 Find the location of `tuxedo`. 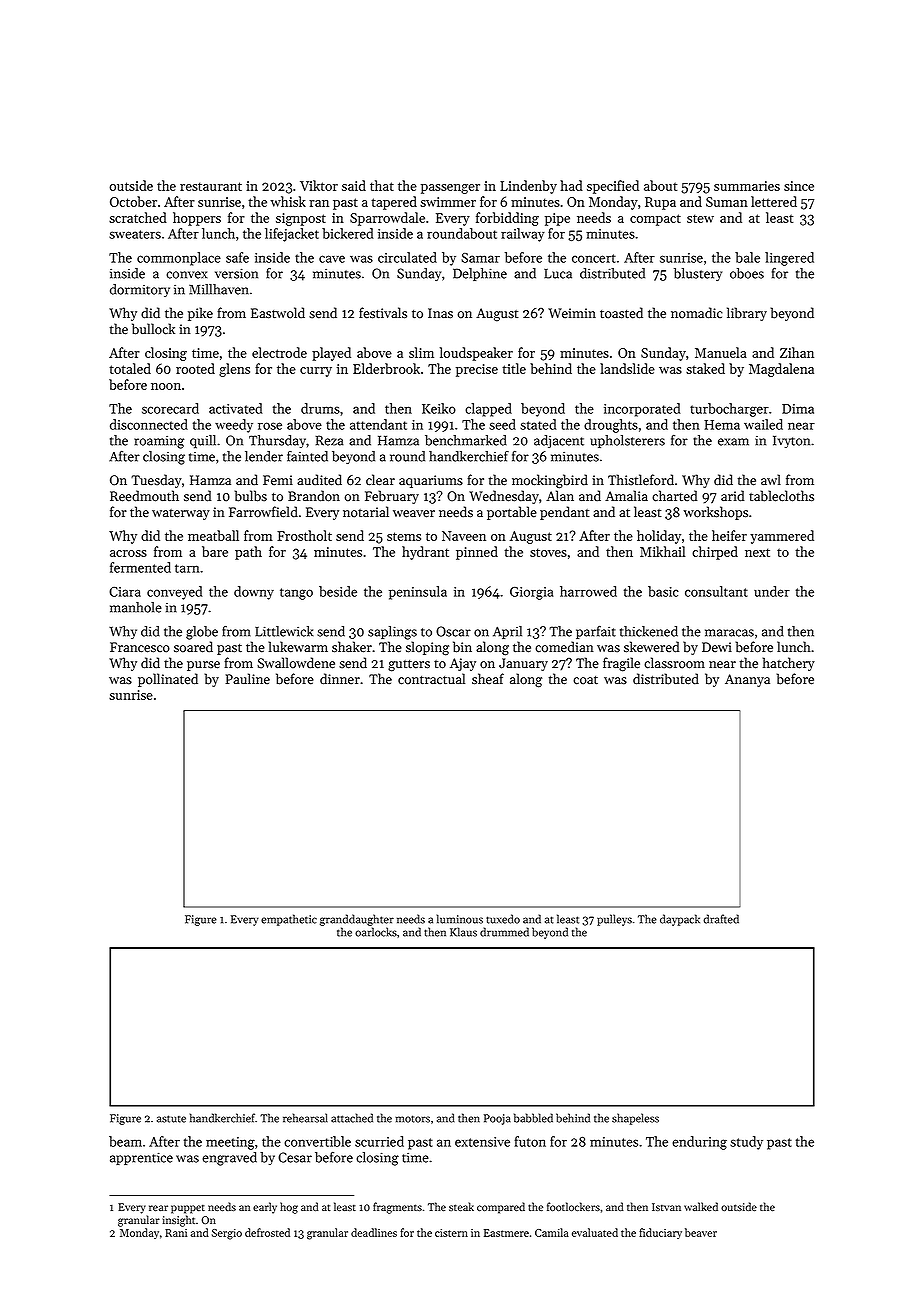

tuxedo is located at coordinates (503, 919).
